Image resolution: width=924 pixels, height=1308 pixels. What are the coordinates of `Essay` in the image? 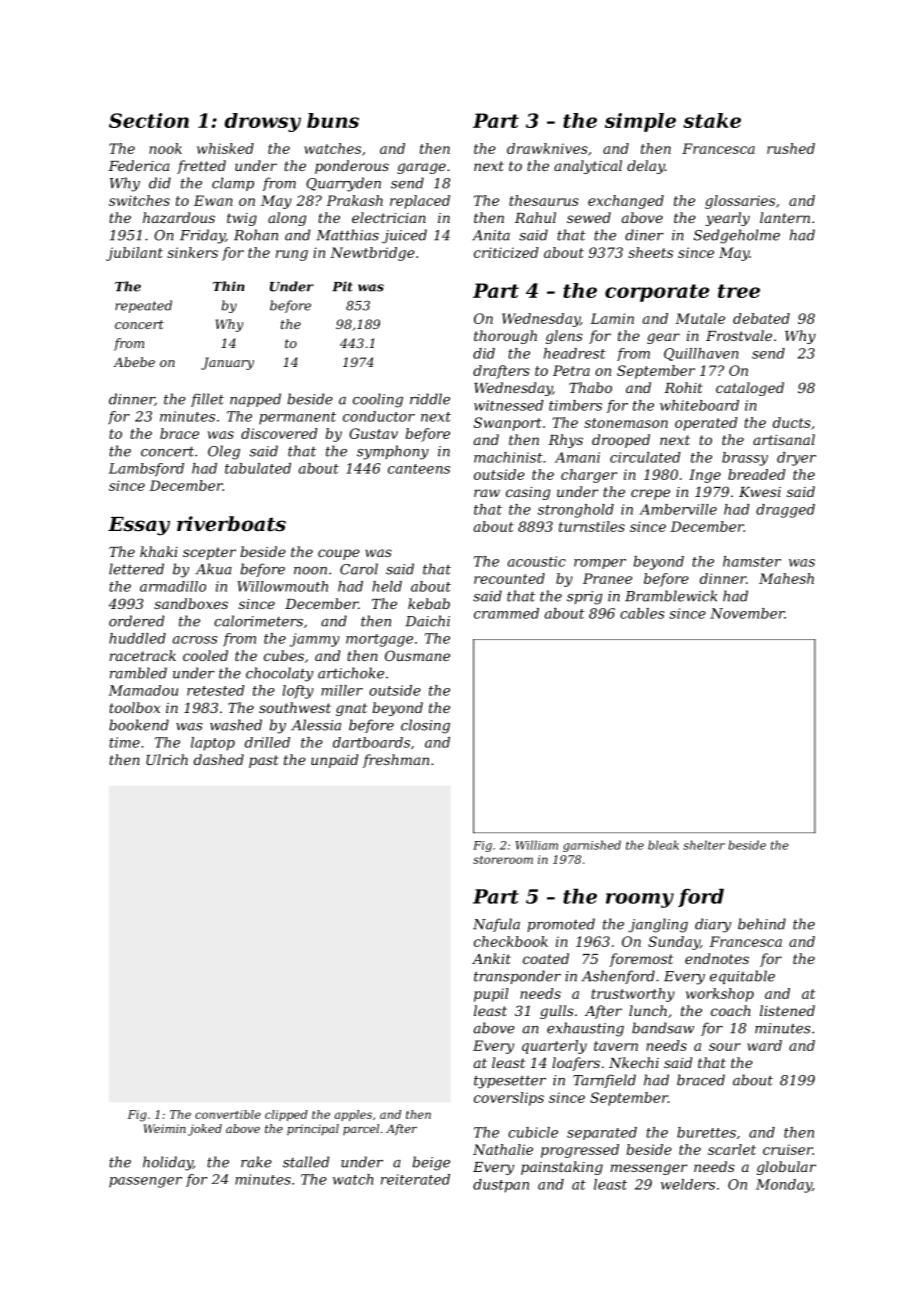 It's located at (139, 526).
